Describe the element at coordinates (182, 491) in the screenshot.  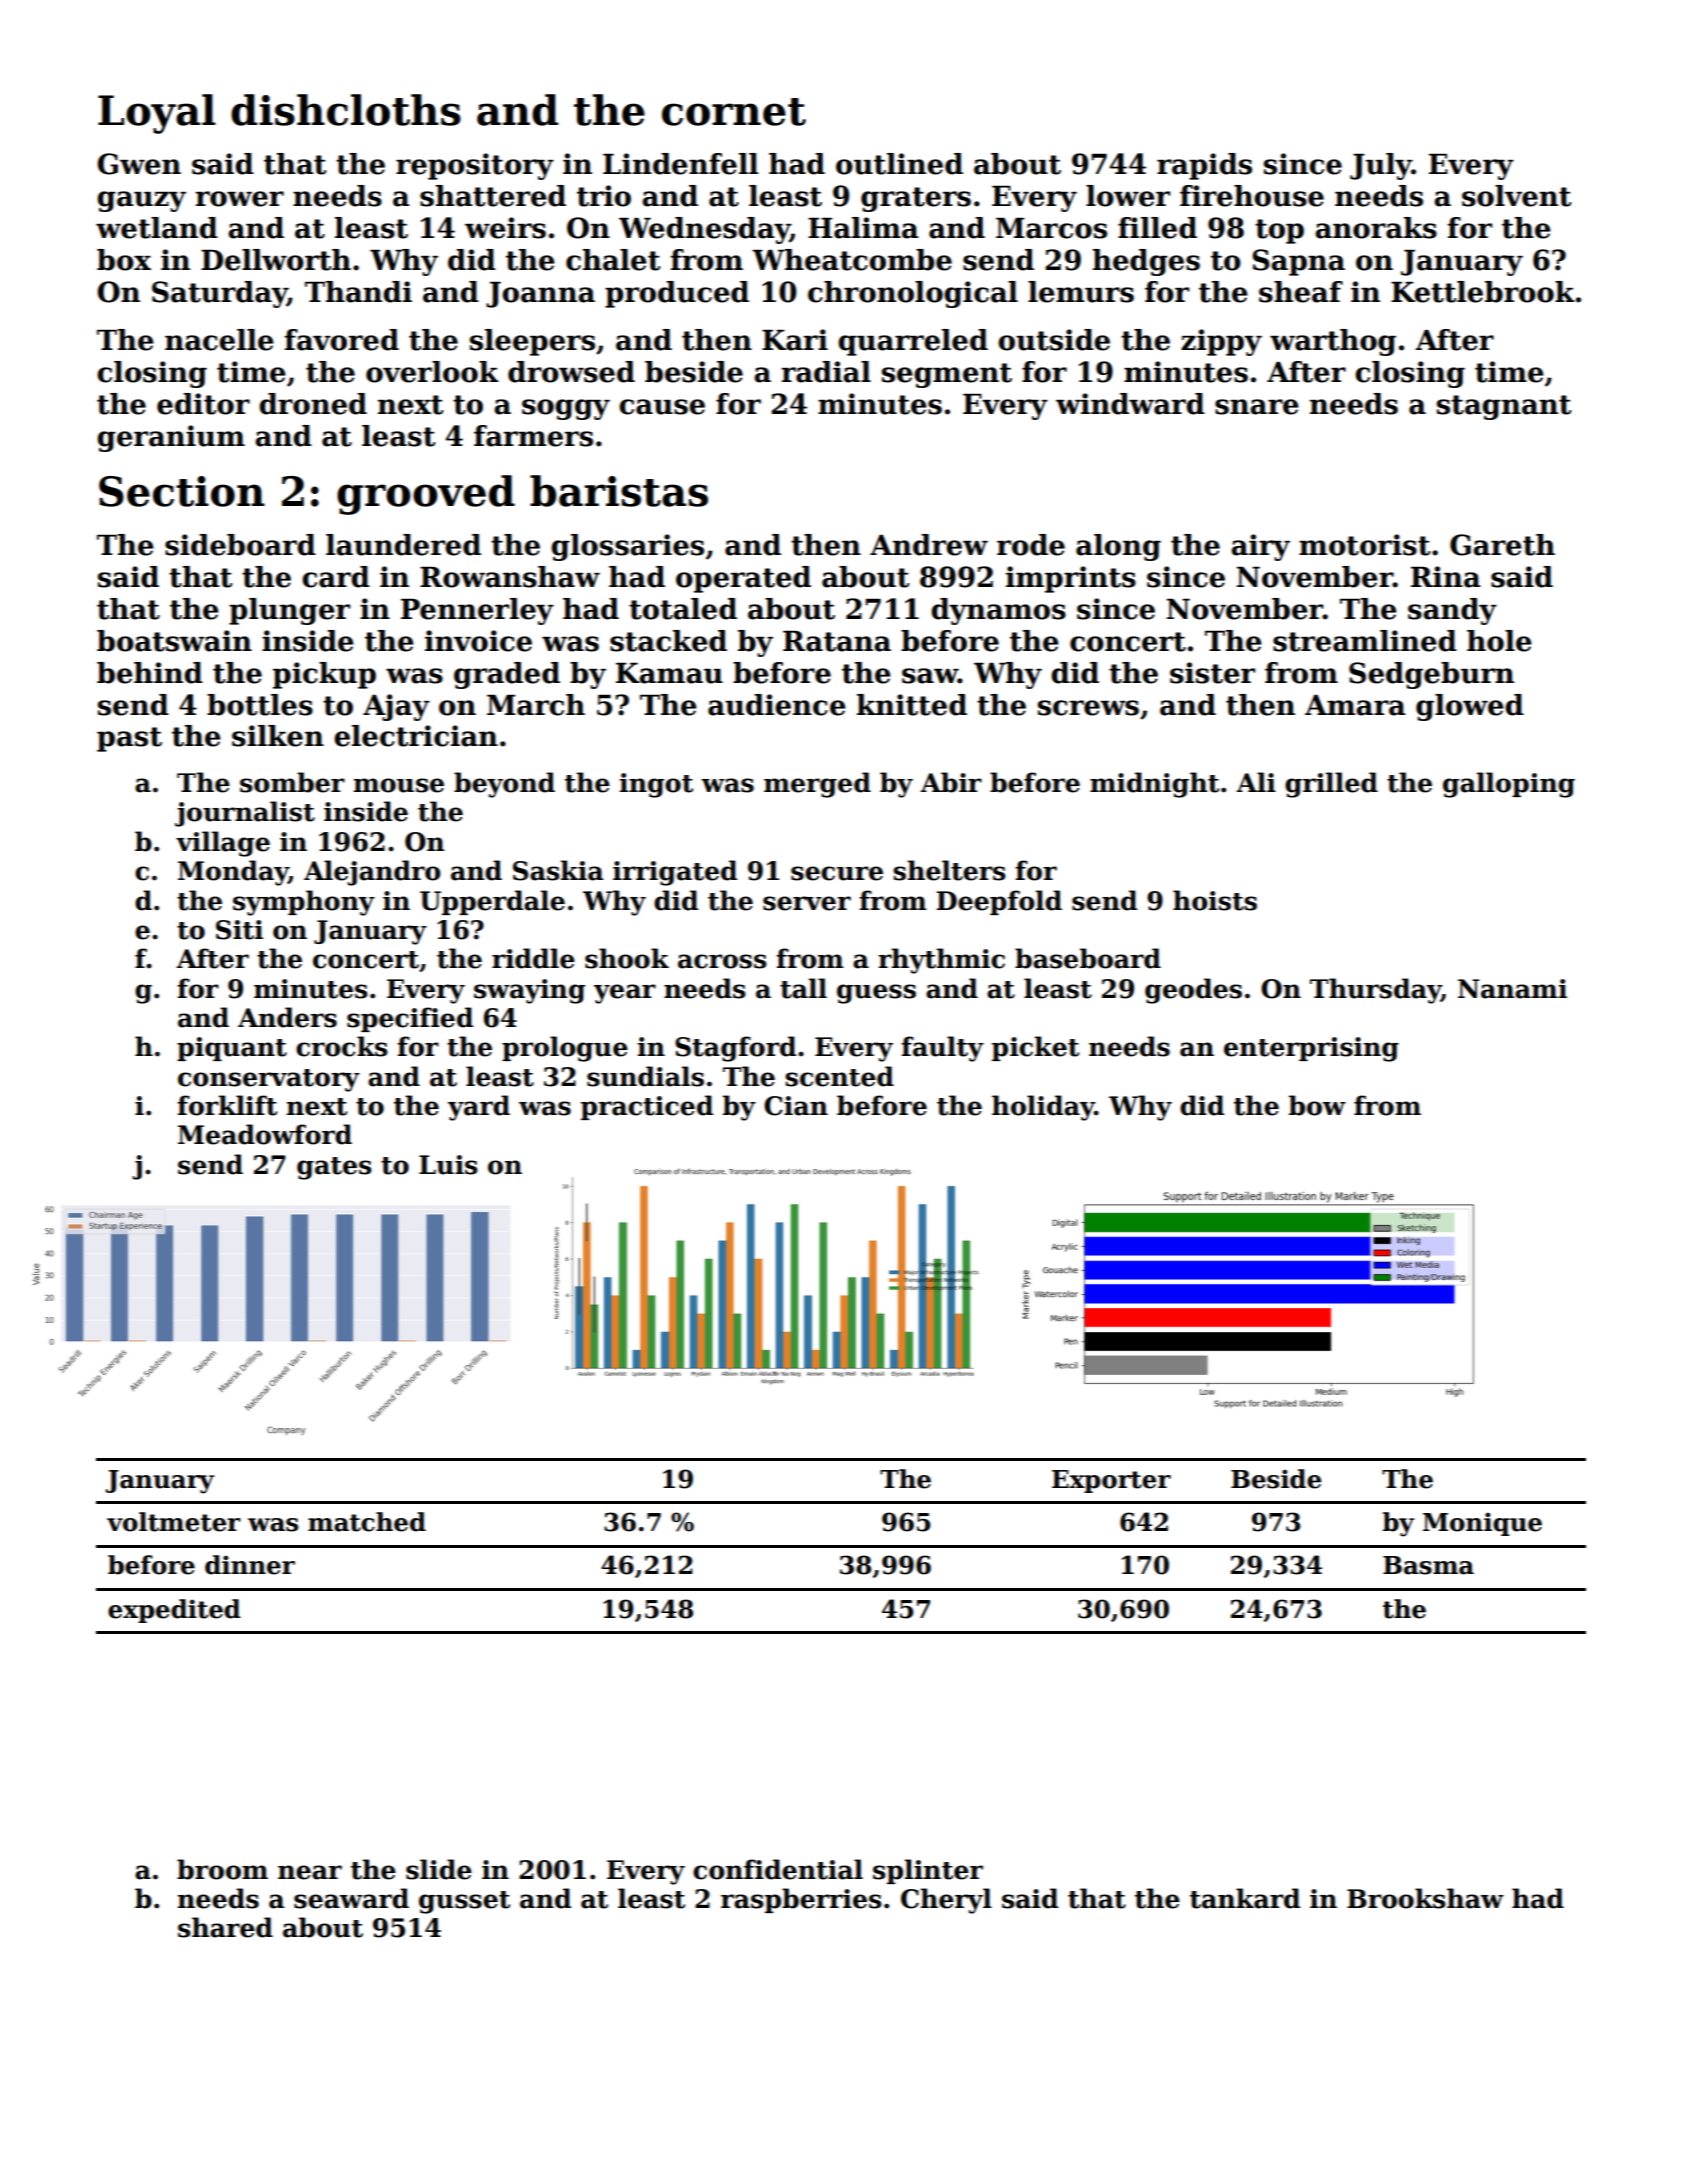
I see `Section` at that location.
